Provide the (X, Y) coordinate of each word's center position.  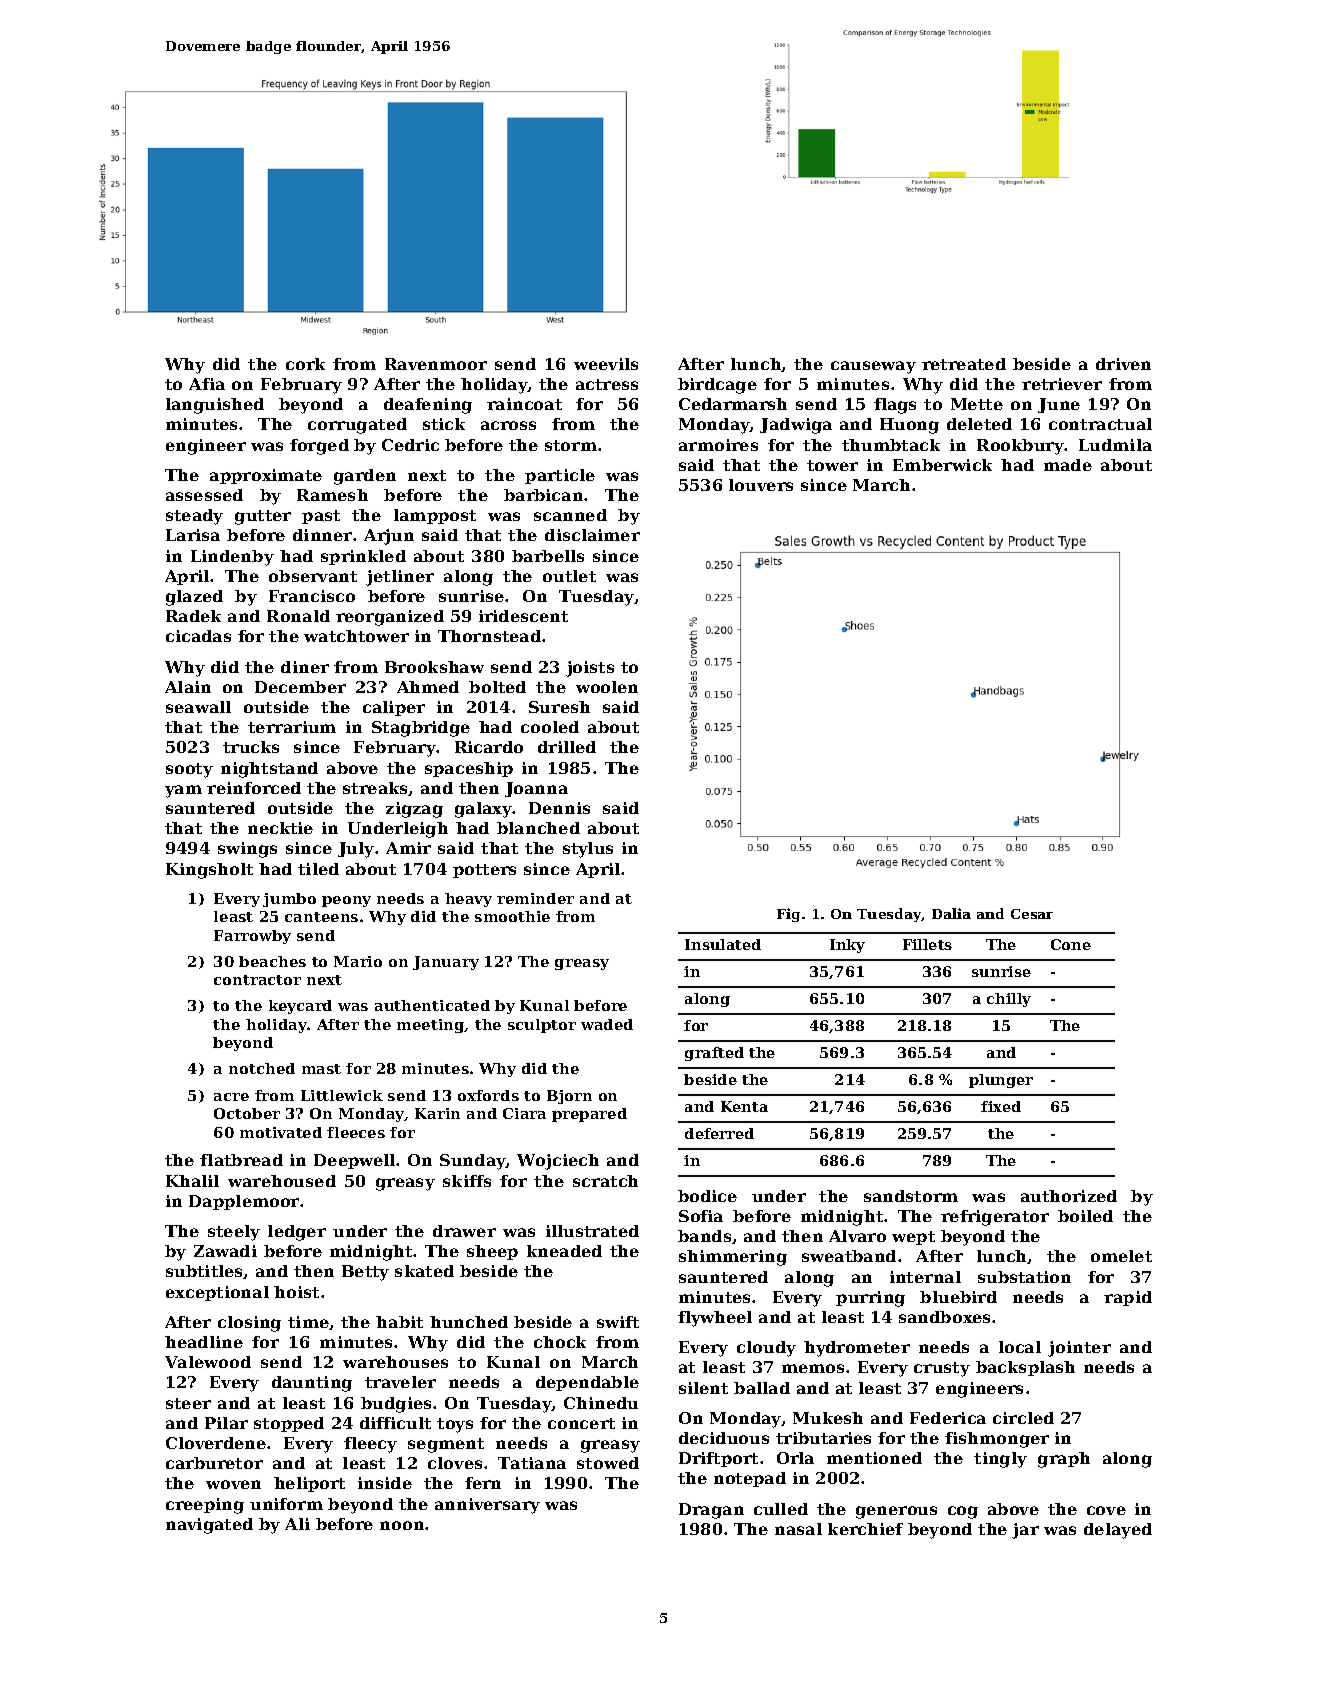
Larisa (193, 535)
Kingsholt (209, 871)
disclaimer (592, 535)
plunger (1001, 1081)
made (1068, 465)
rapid (1128, 1298)
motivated (281, 1132)
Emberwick (942, 465)
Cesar (1032, 914)
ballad (762, 1388)
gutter (263, 517)
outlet (569, 576)
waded (607, 1024)
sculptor (542, 1026)
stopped (289, 1424)
